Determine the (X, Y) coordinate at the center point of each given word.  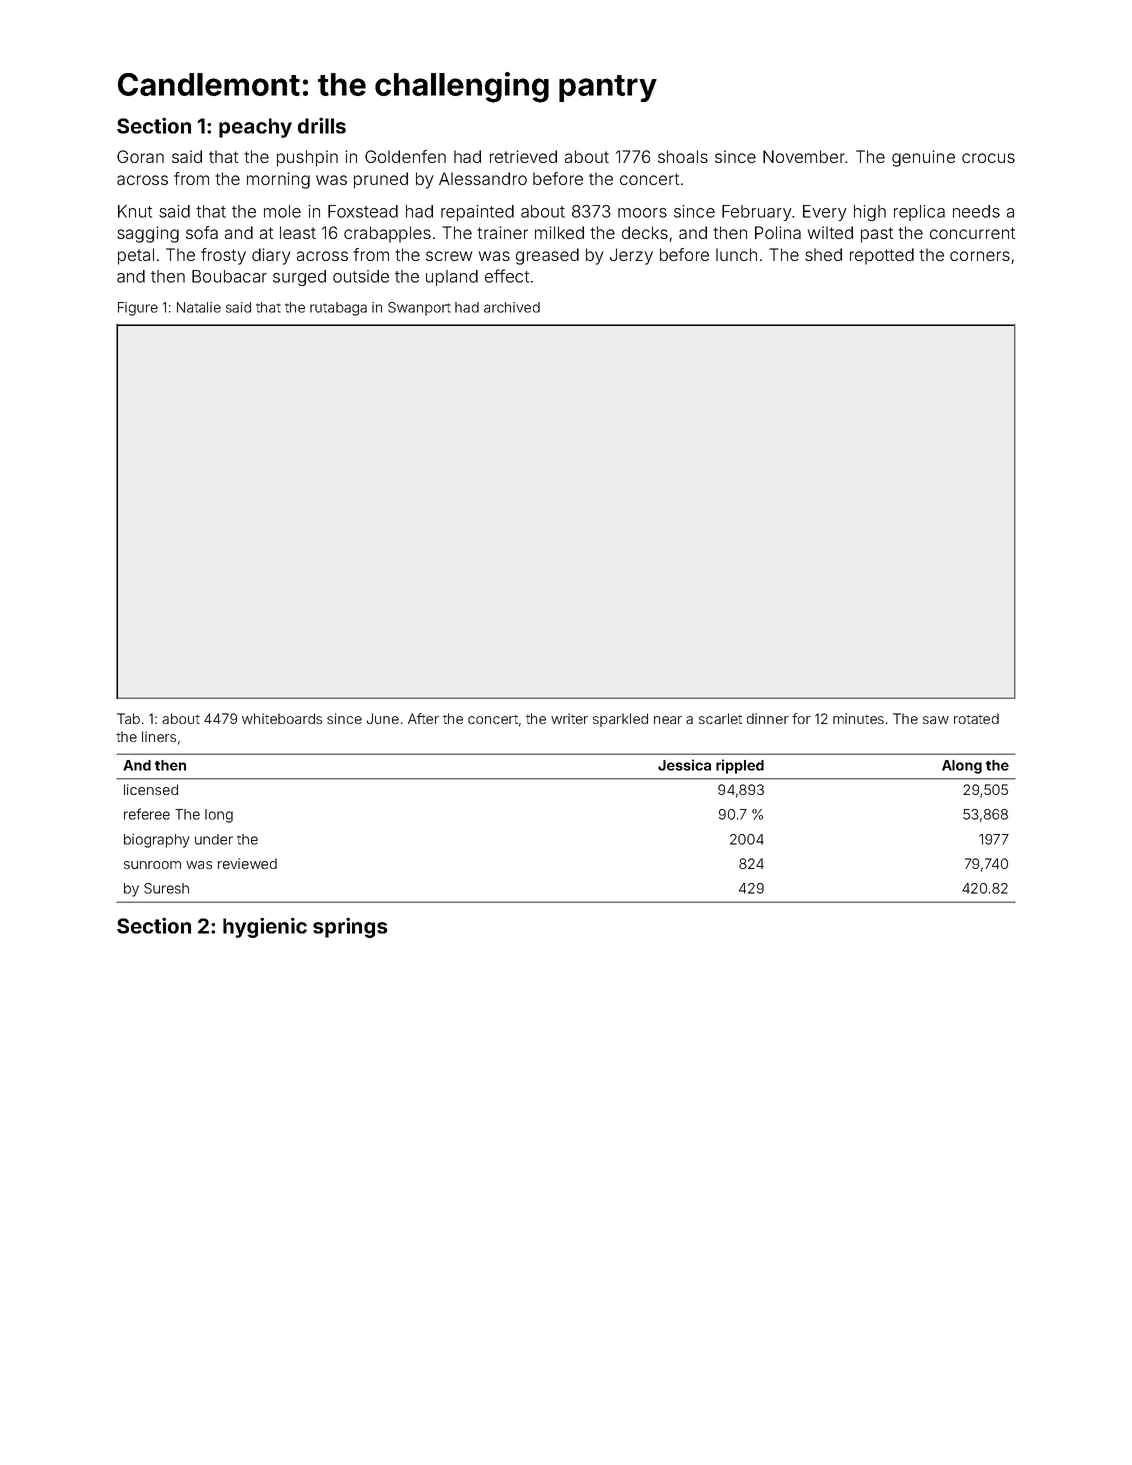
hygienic (265, 927)
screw (449, 256)
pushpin (307, 158)
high (870, 213)
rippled (740, 766)
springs (350, 927)
